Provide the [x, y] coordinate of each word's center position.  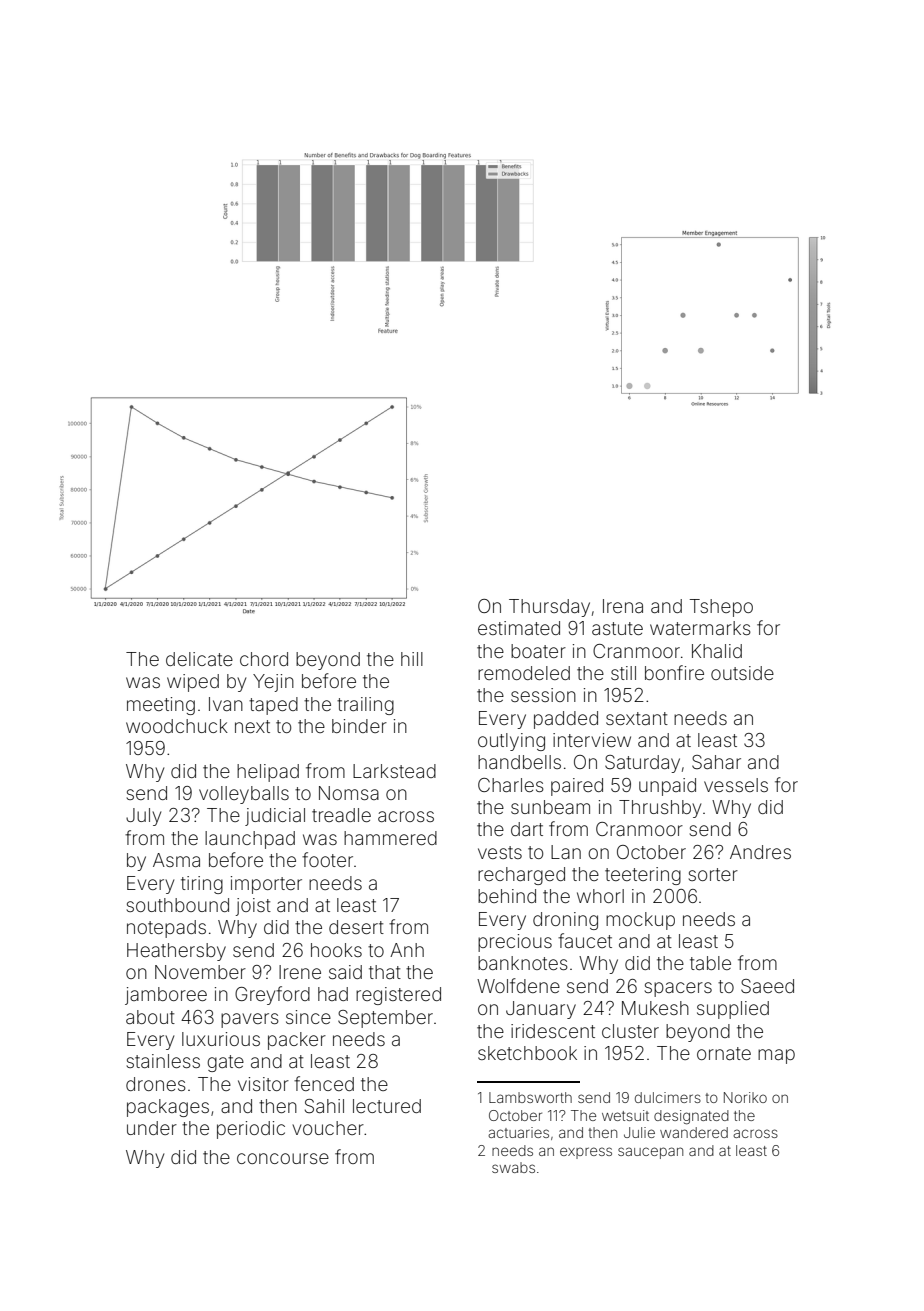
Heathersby [176, 952]
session [543, 695]
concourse [283, 1158]
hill [412, 659]
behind [507, 896]
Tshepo [721, 608]
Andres [760, 852]
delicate [199, 659]
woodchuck [177, 726]
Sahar [716, 762]
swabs [513, 1167]
